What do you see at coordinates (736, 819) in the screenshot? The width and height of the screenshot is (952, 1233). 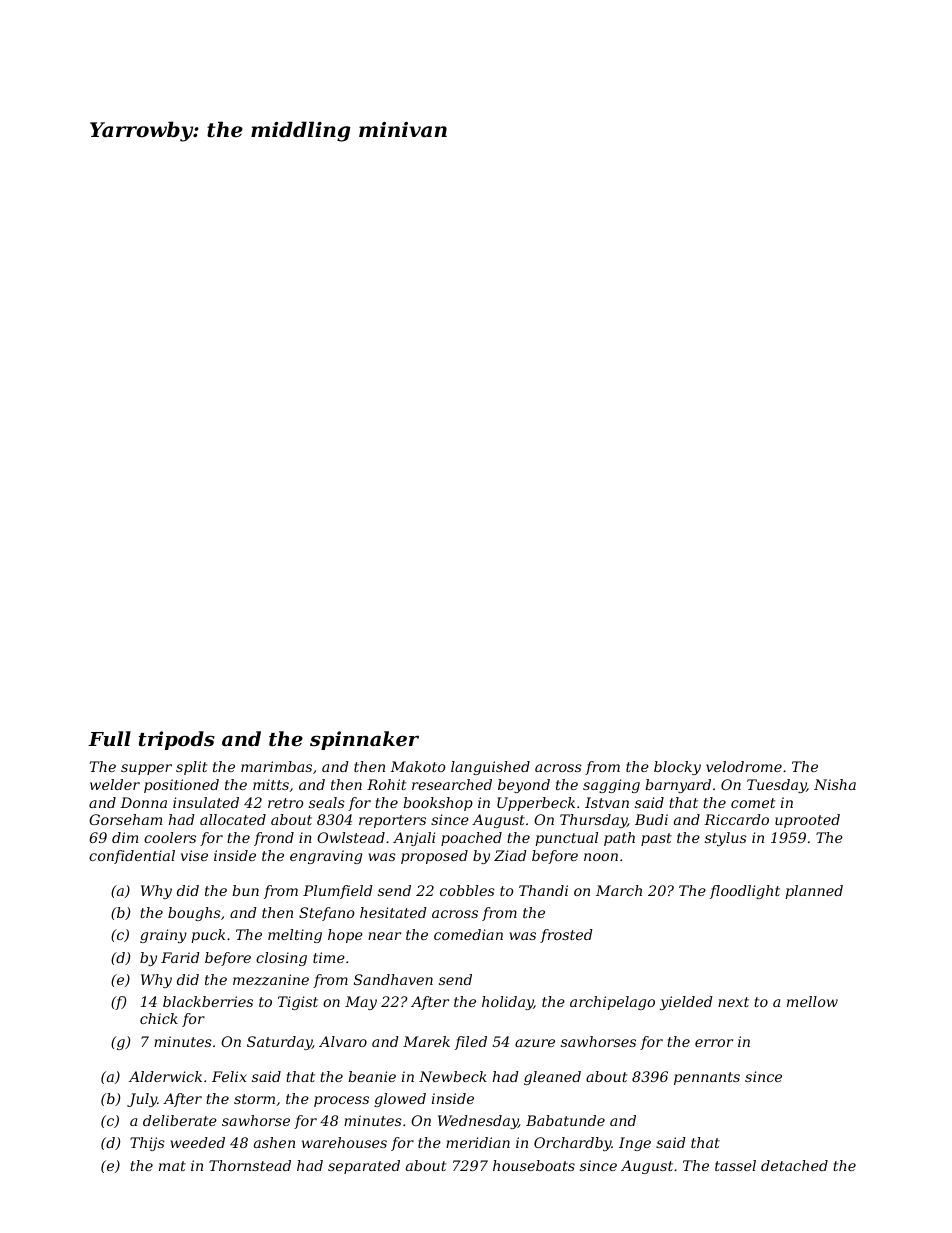 I see `Riccardo` at bounding box center [736, 819].
